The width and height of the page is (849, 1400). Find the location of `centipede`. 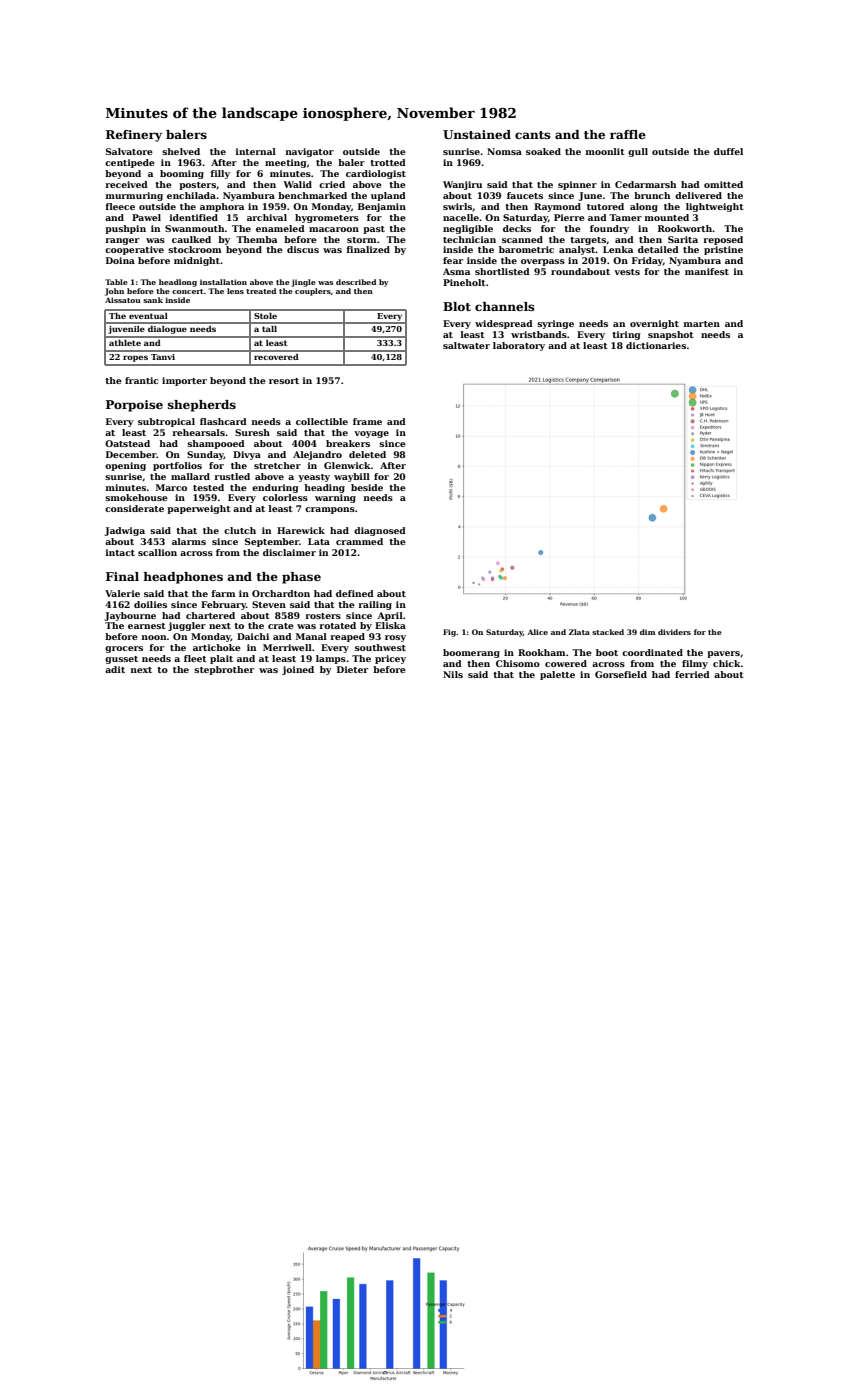

centipede is located at coordinates (130, 163).
